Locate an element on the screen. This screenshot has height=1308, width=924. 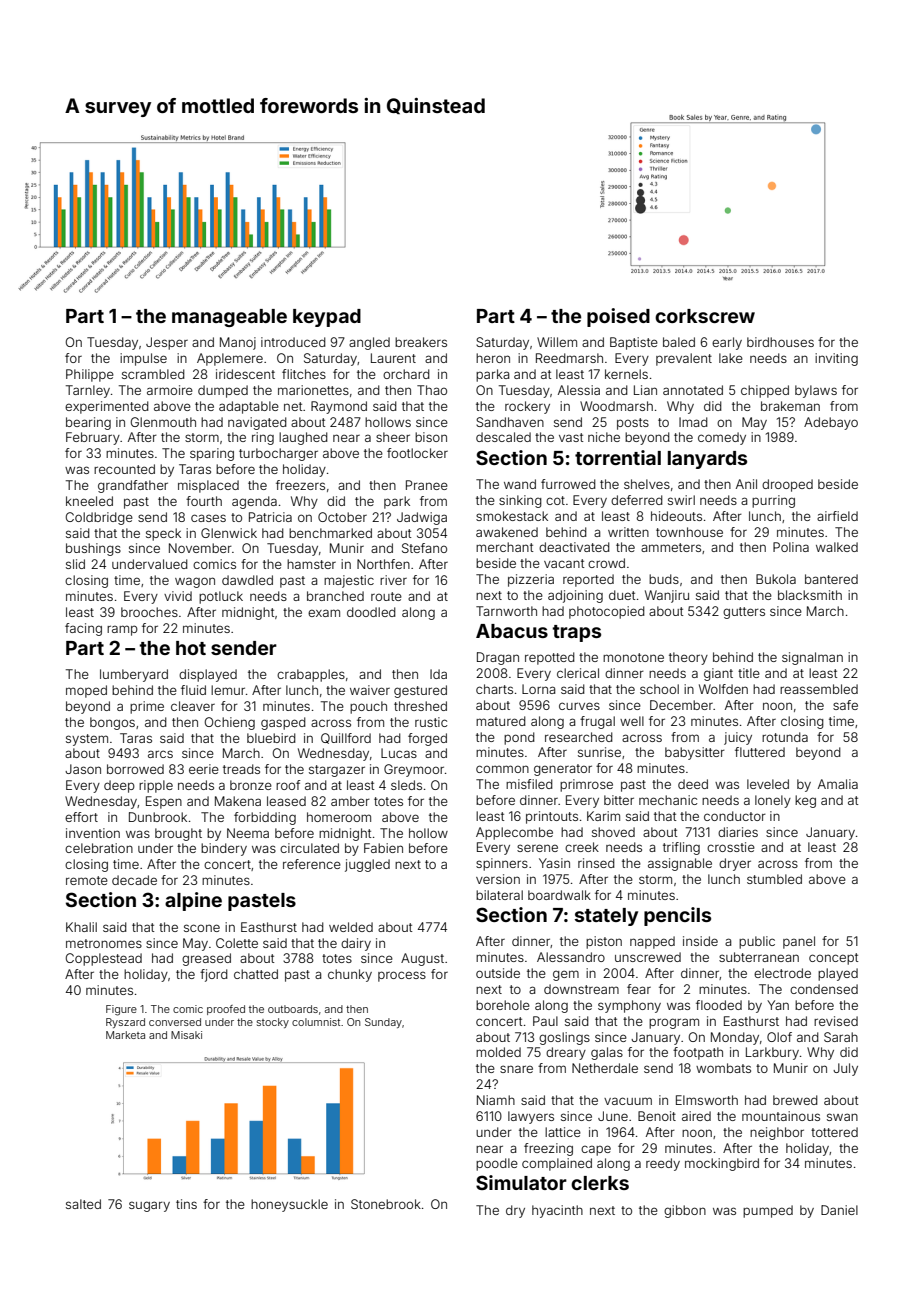
corkscrew is located at coordinates (705, 316).
